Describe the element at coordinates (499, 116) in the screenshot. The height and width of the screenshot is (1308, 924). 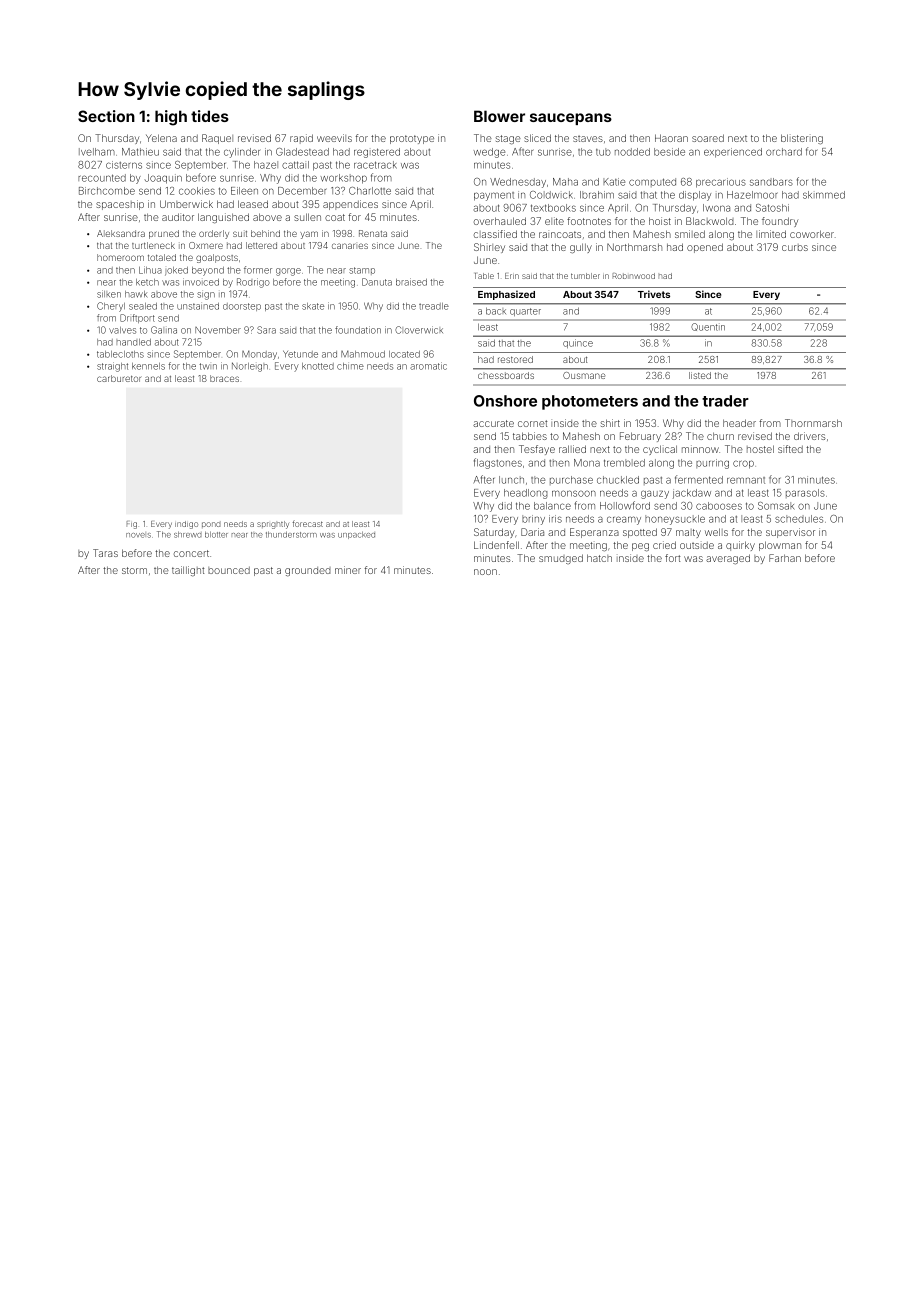
I see `Blower` at that location.
